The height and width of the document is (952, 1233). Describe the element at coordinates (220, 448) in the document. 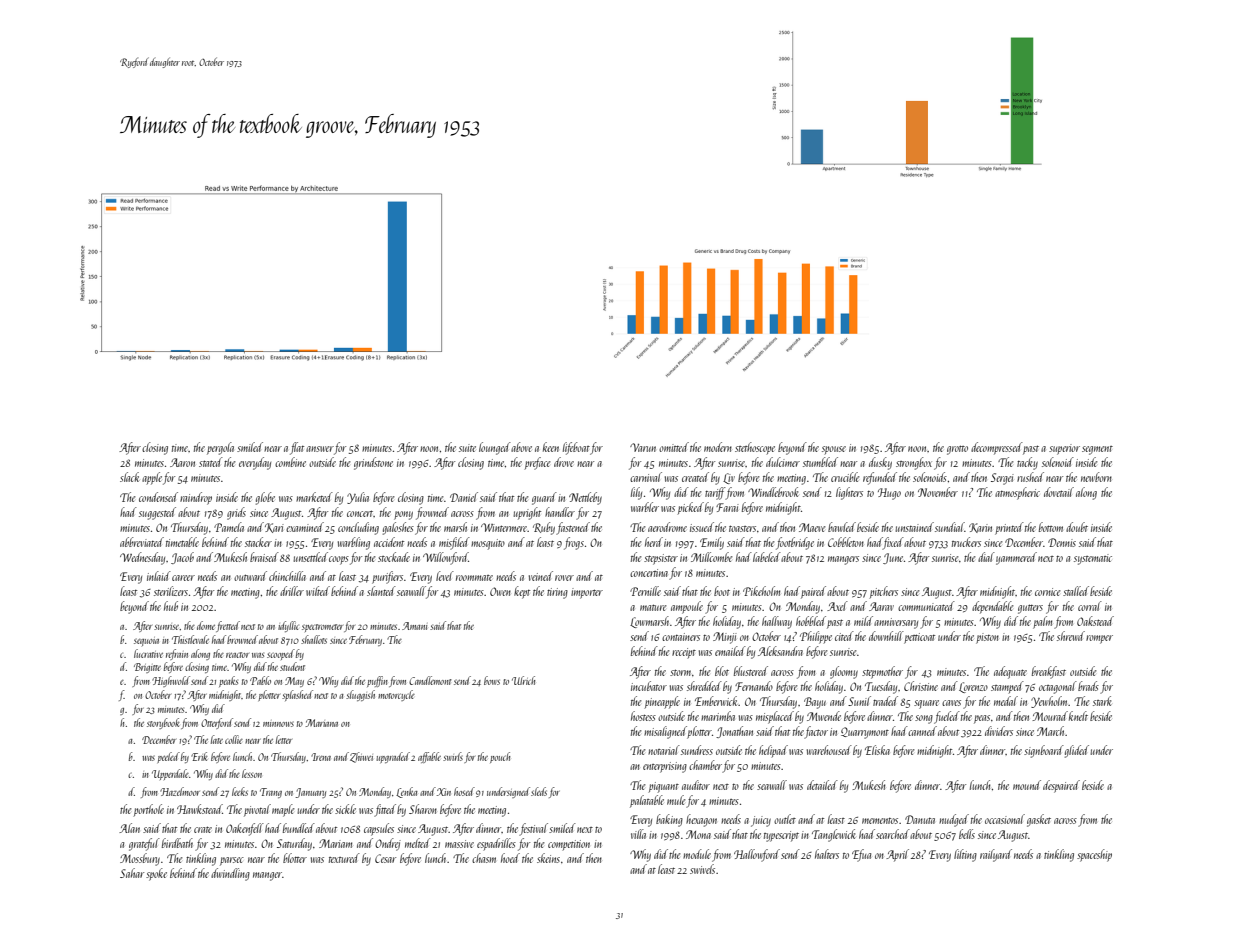

I see `pergola` at that location.
